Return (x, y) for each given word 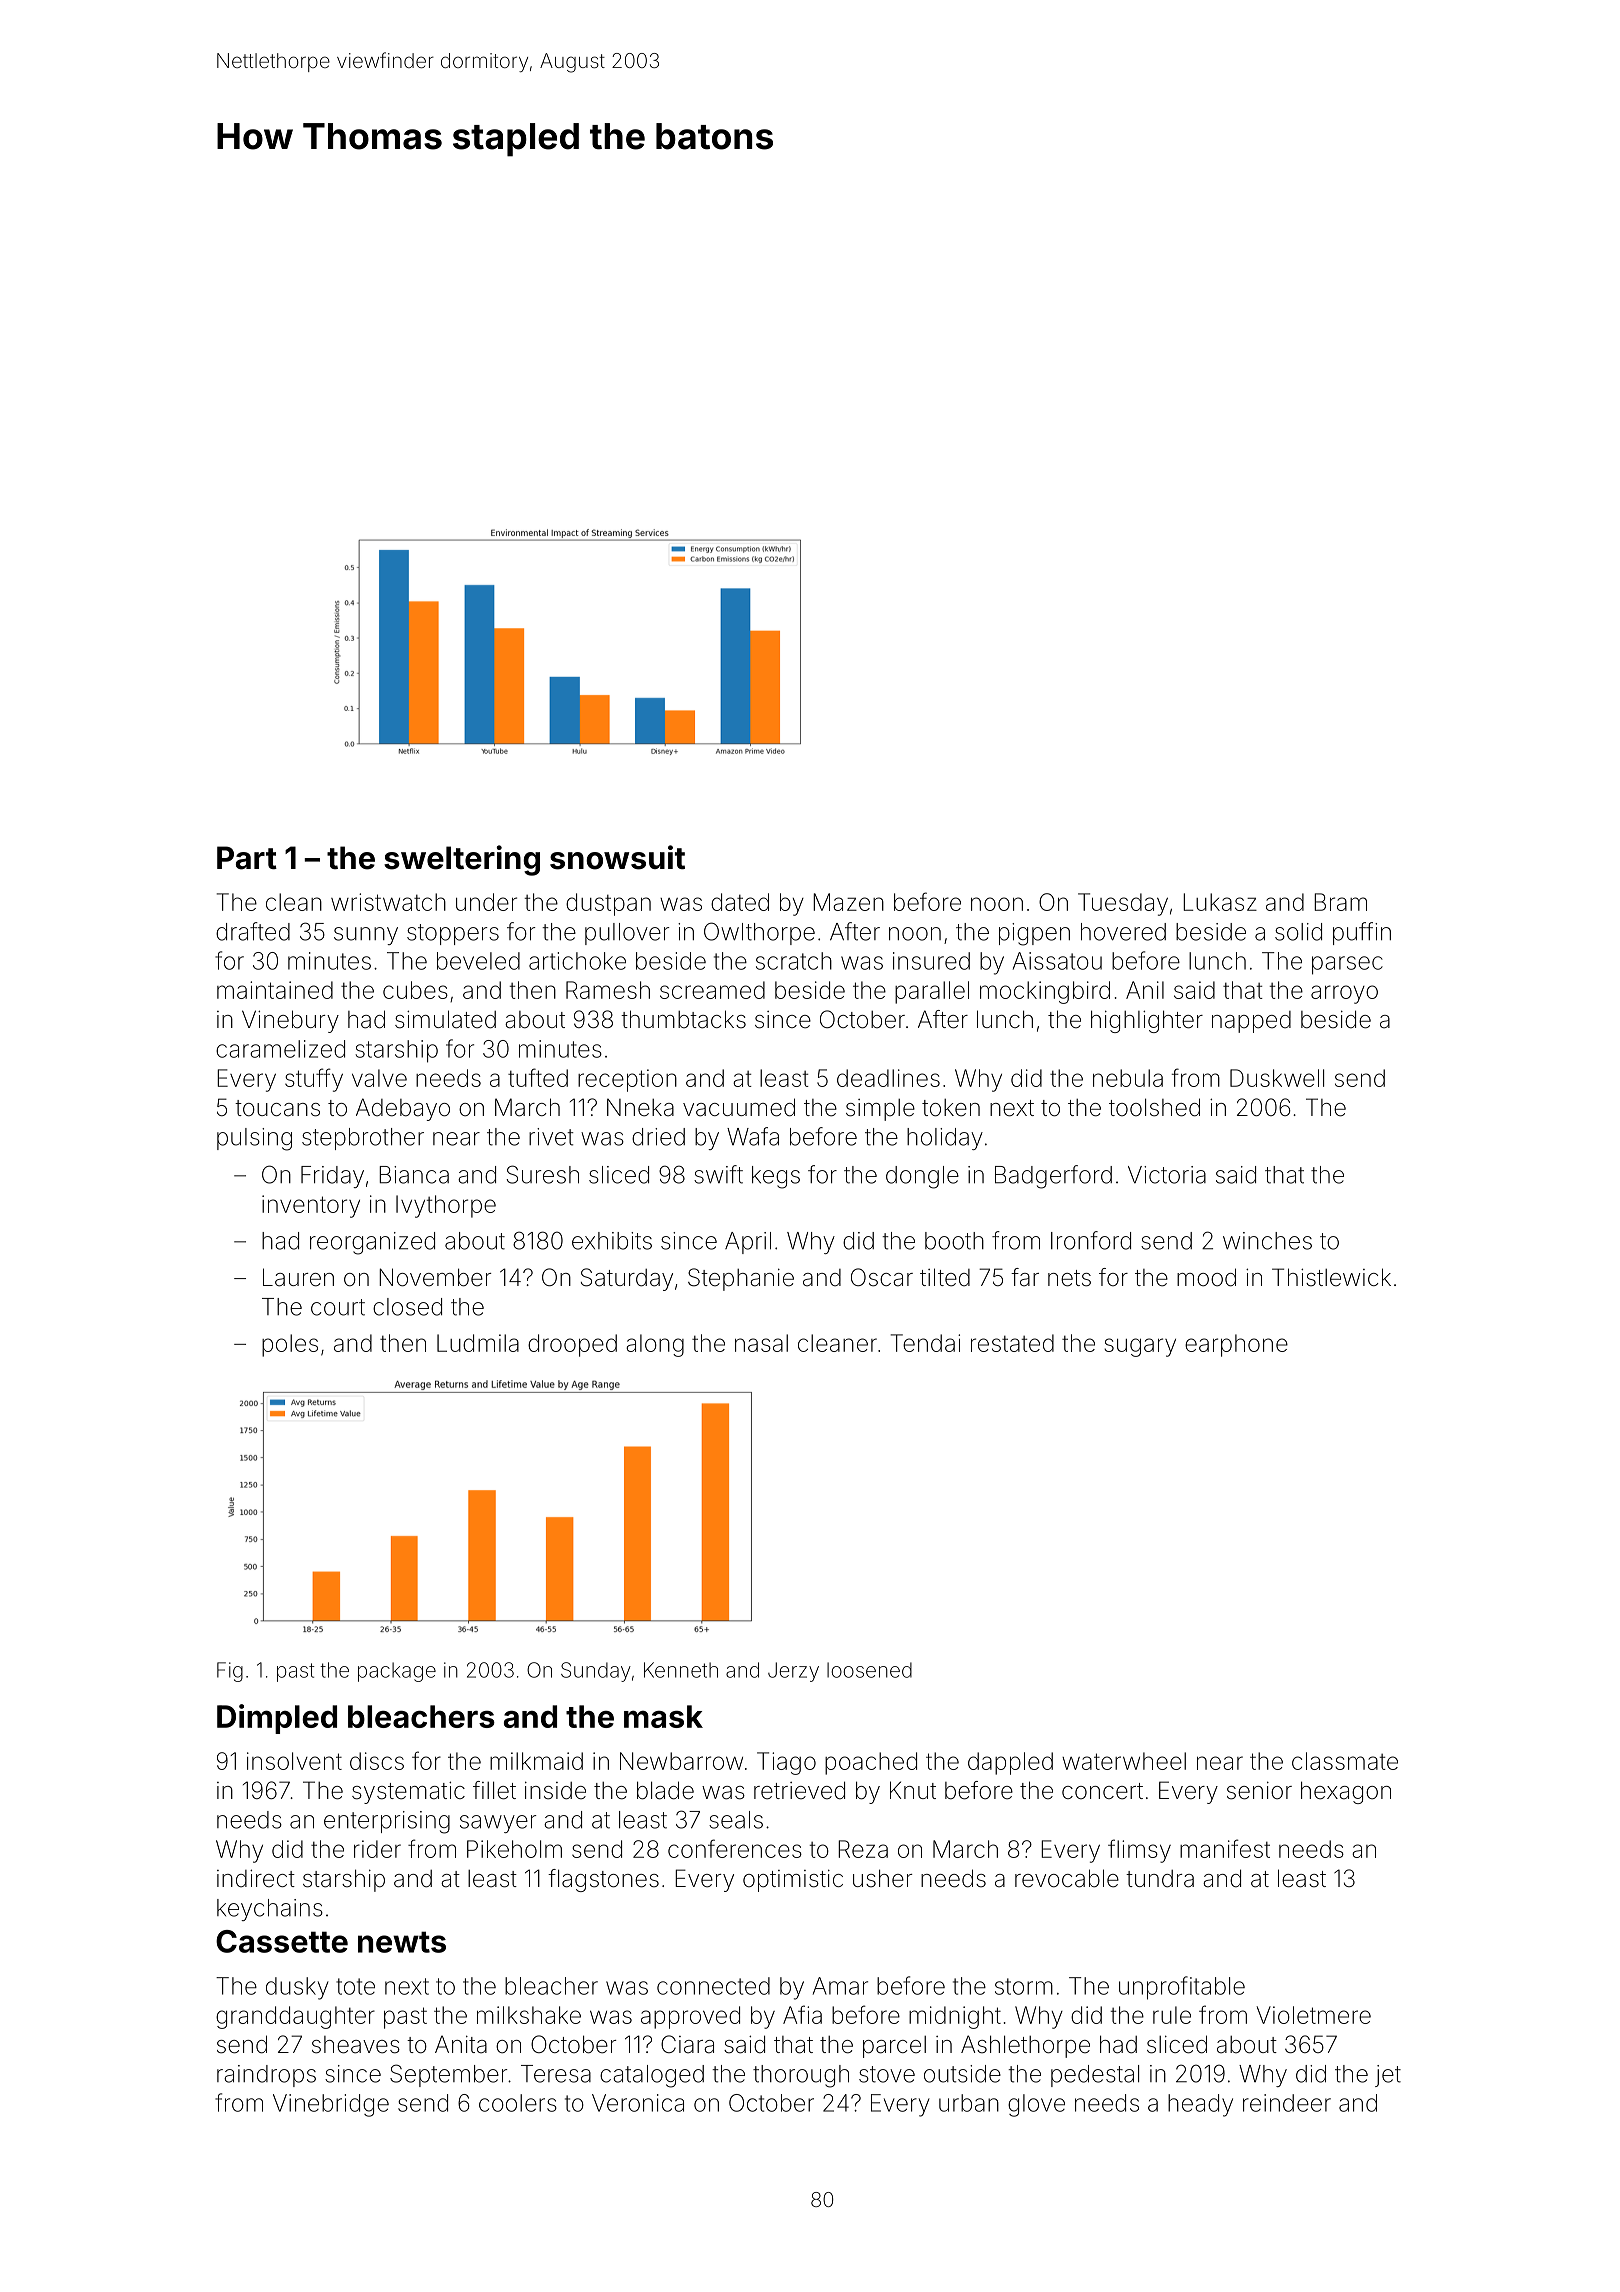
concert (1102, 1791)
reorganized (372, 1243)
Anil (1145, 990)
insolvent (294, 1761)
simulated (445, 1019)
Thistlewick (1331, 1277)
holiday (945, 1139)
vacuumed (739, 1107)
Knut (913, 1790)
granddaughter (295, 2017)
